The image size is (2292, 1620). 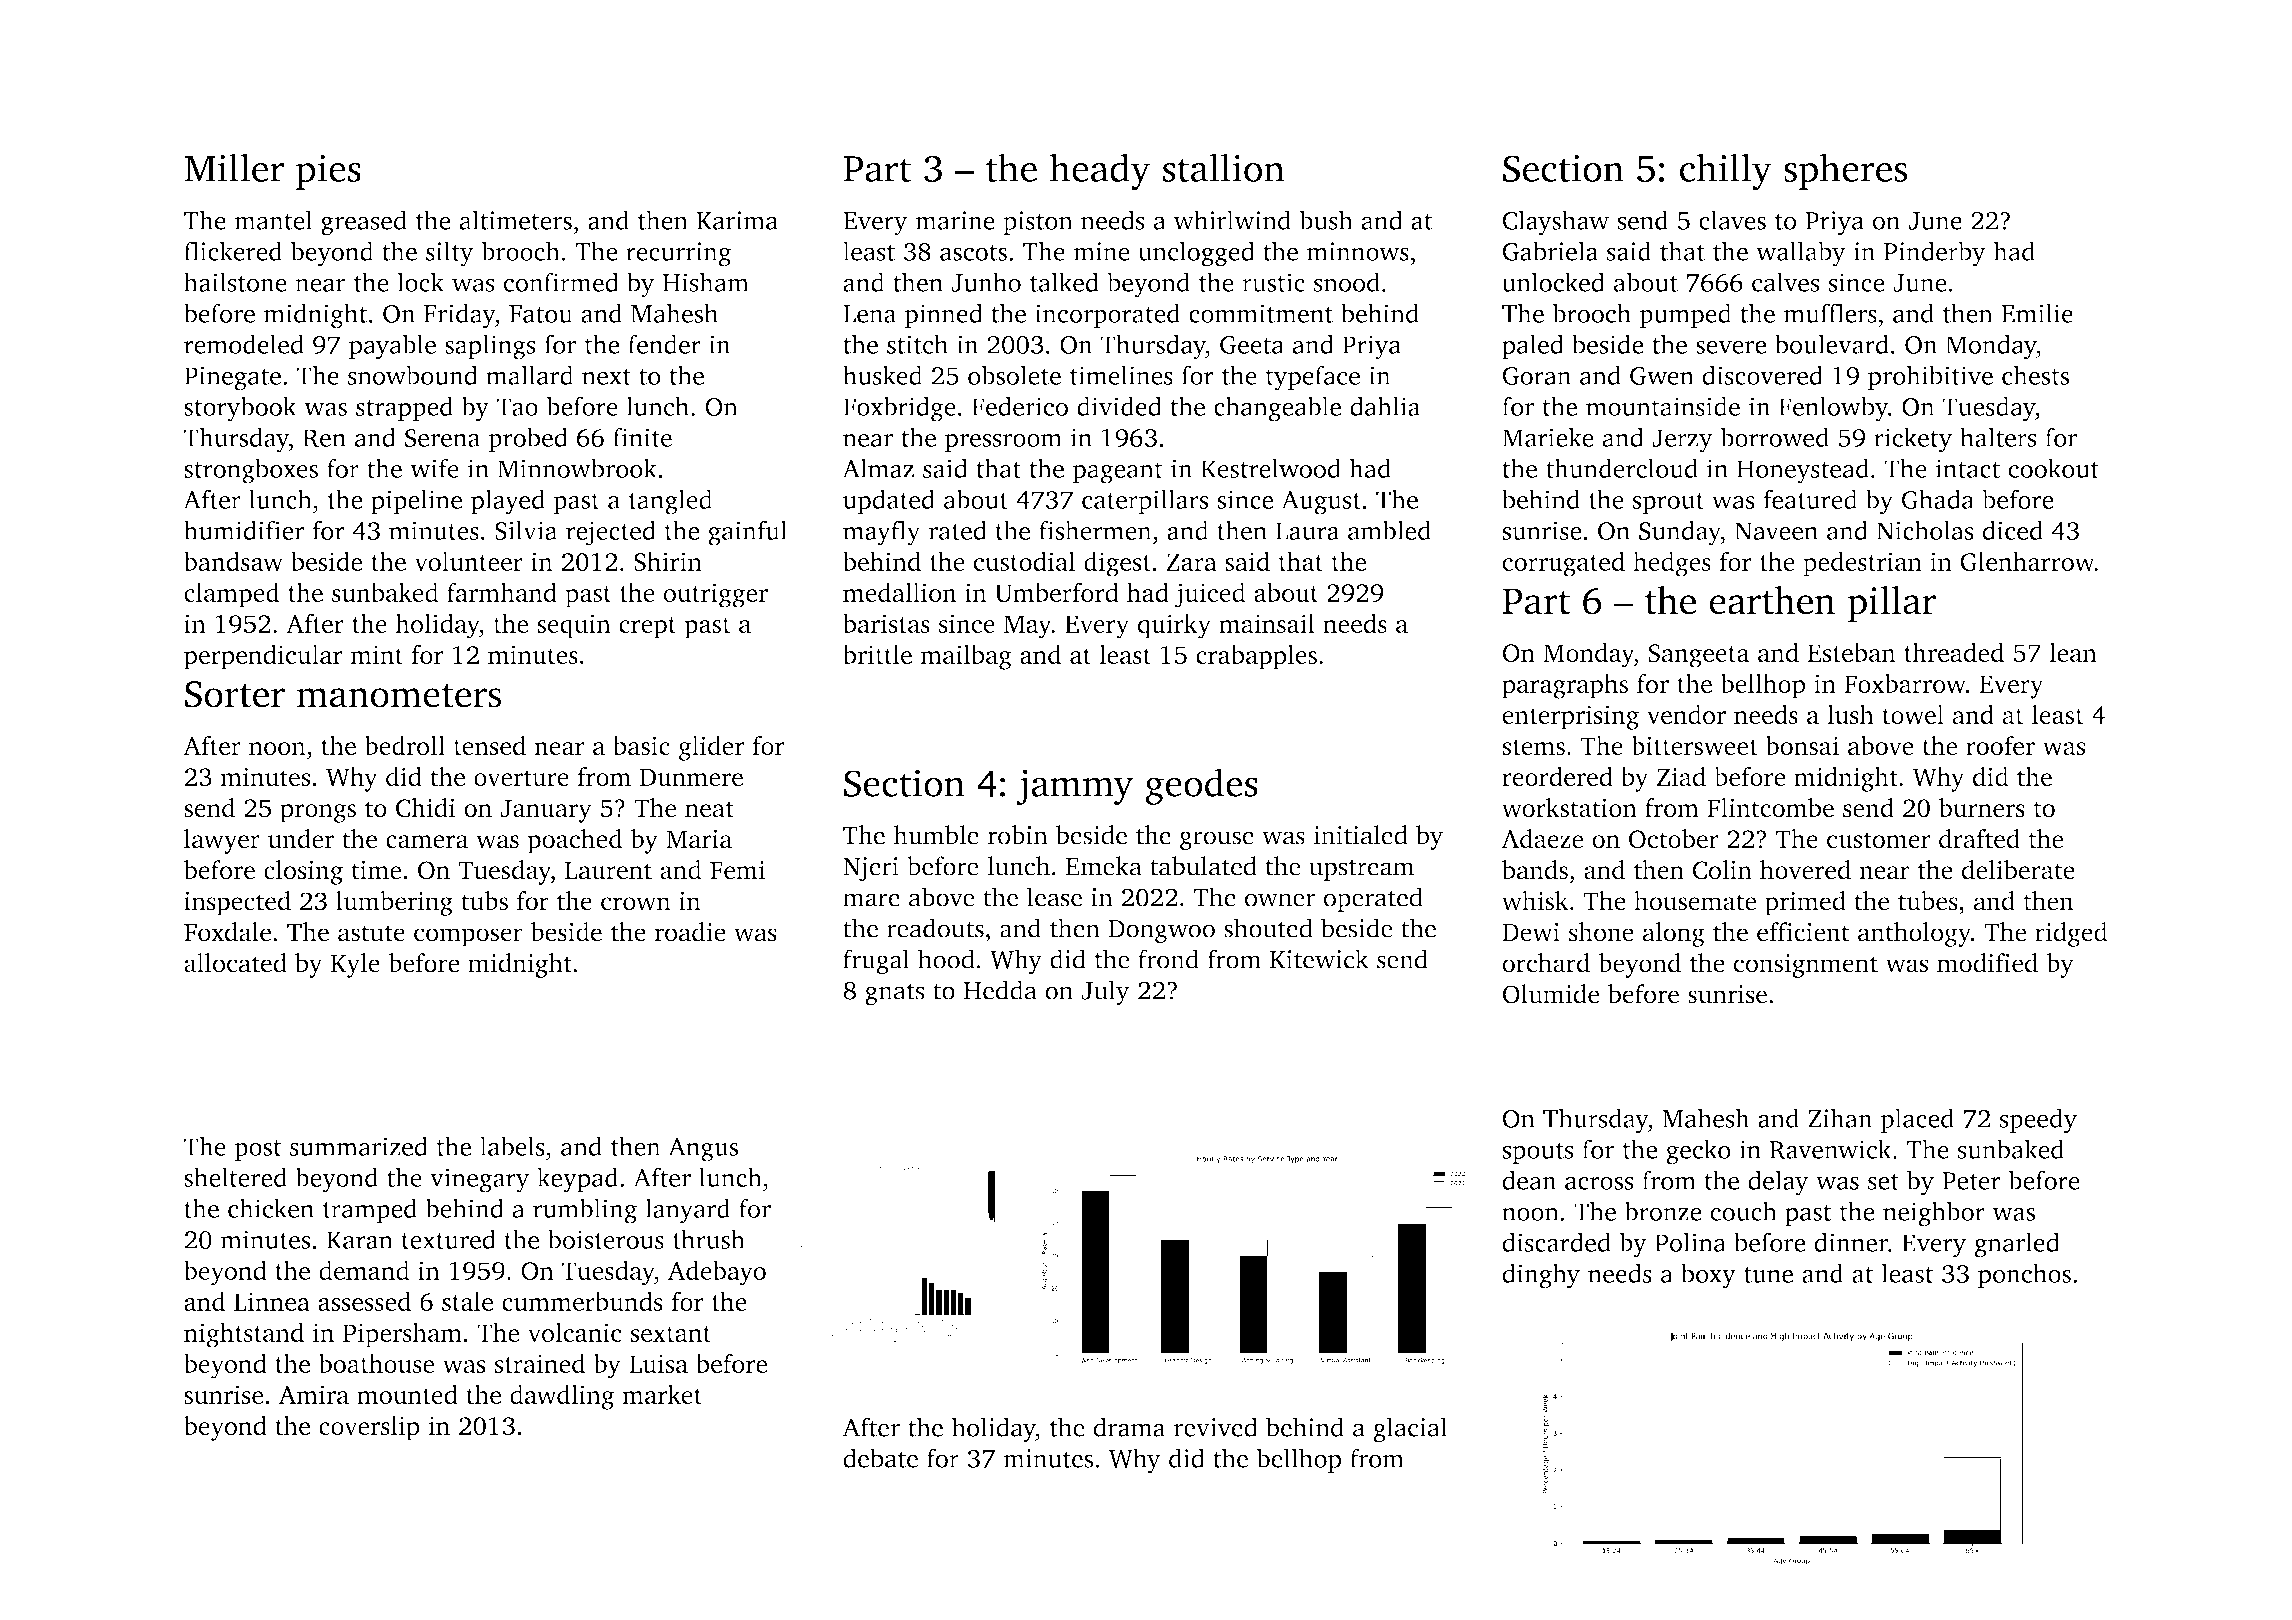 I want to click on Pinderby, so click(x=1935, y=254).
